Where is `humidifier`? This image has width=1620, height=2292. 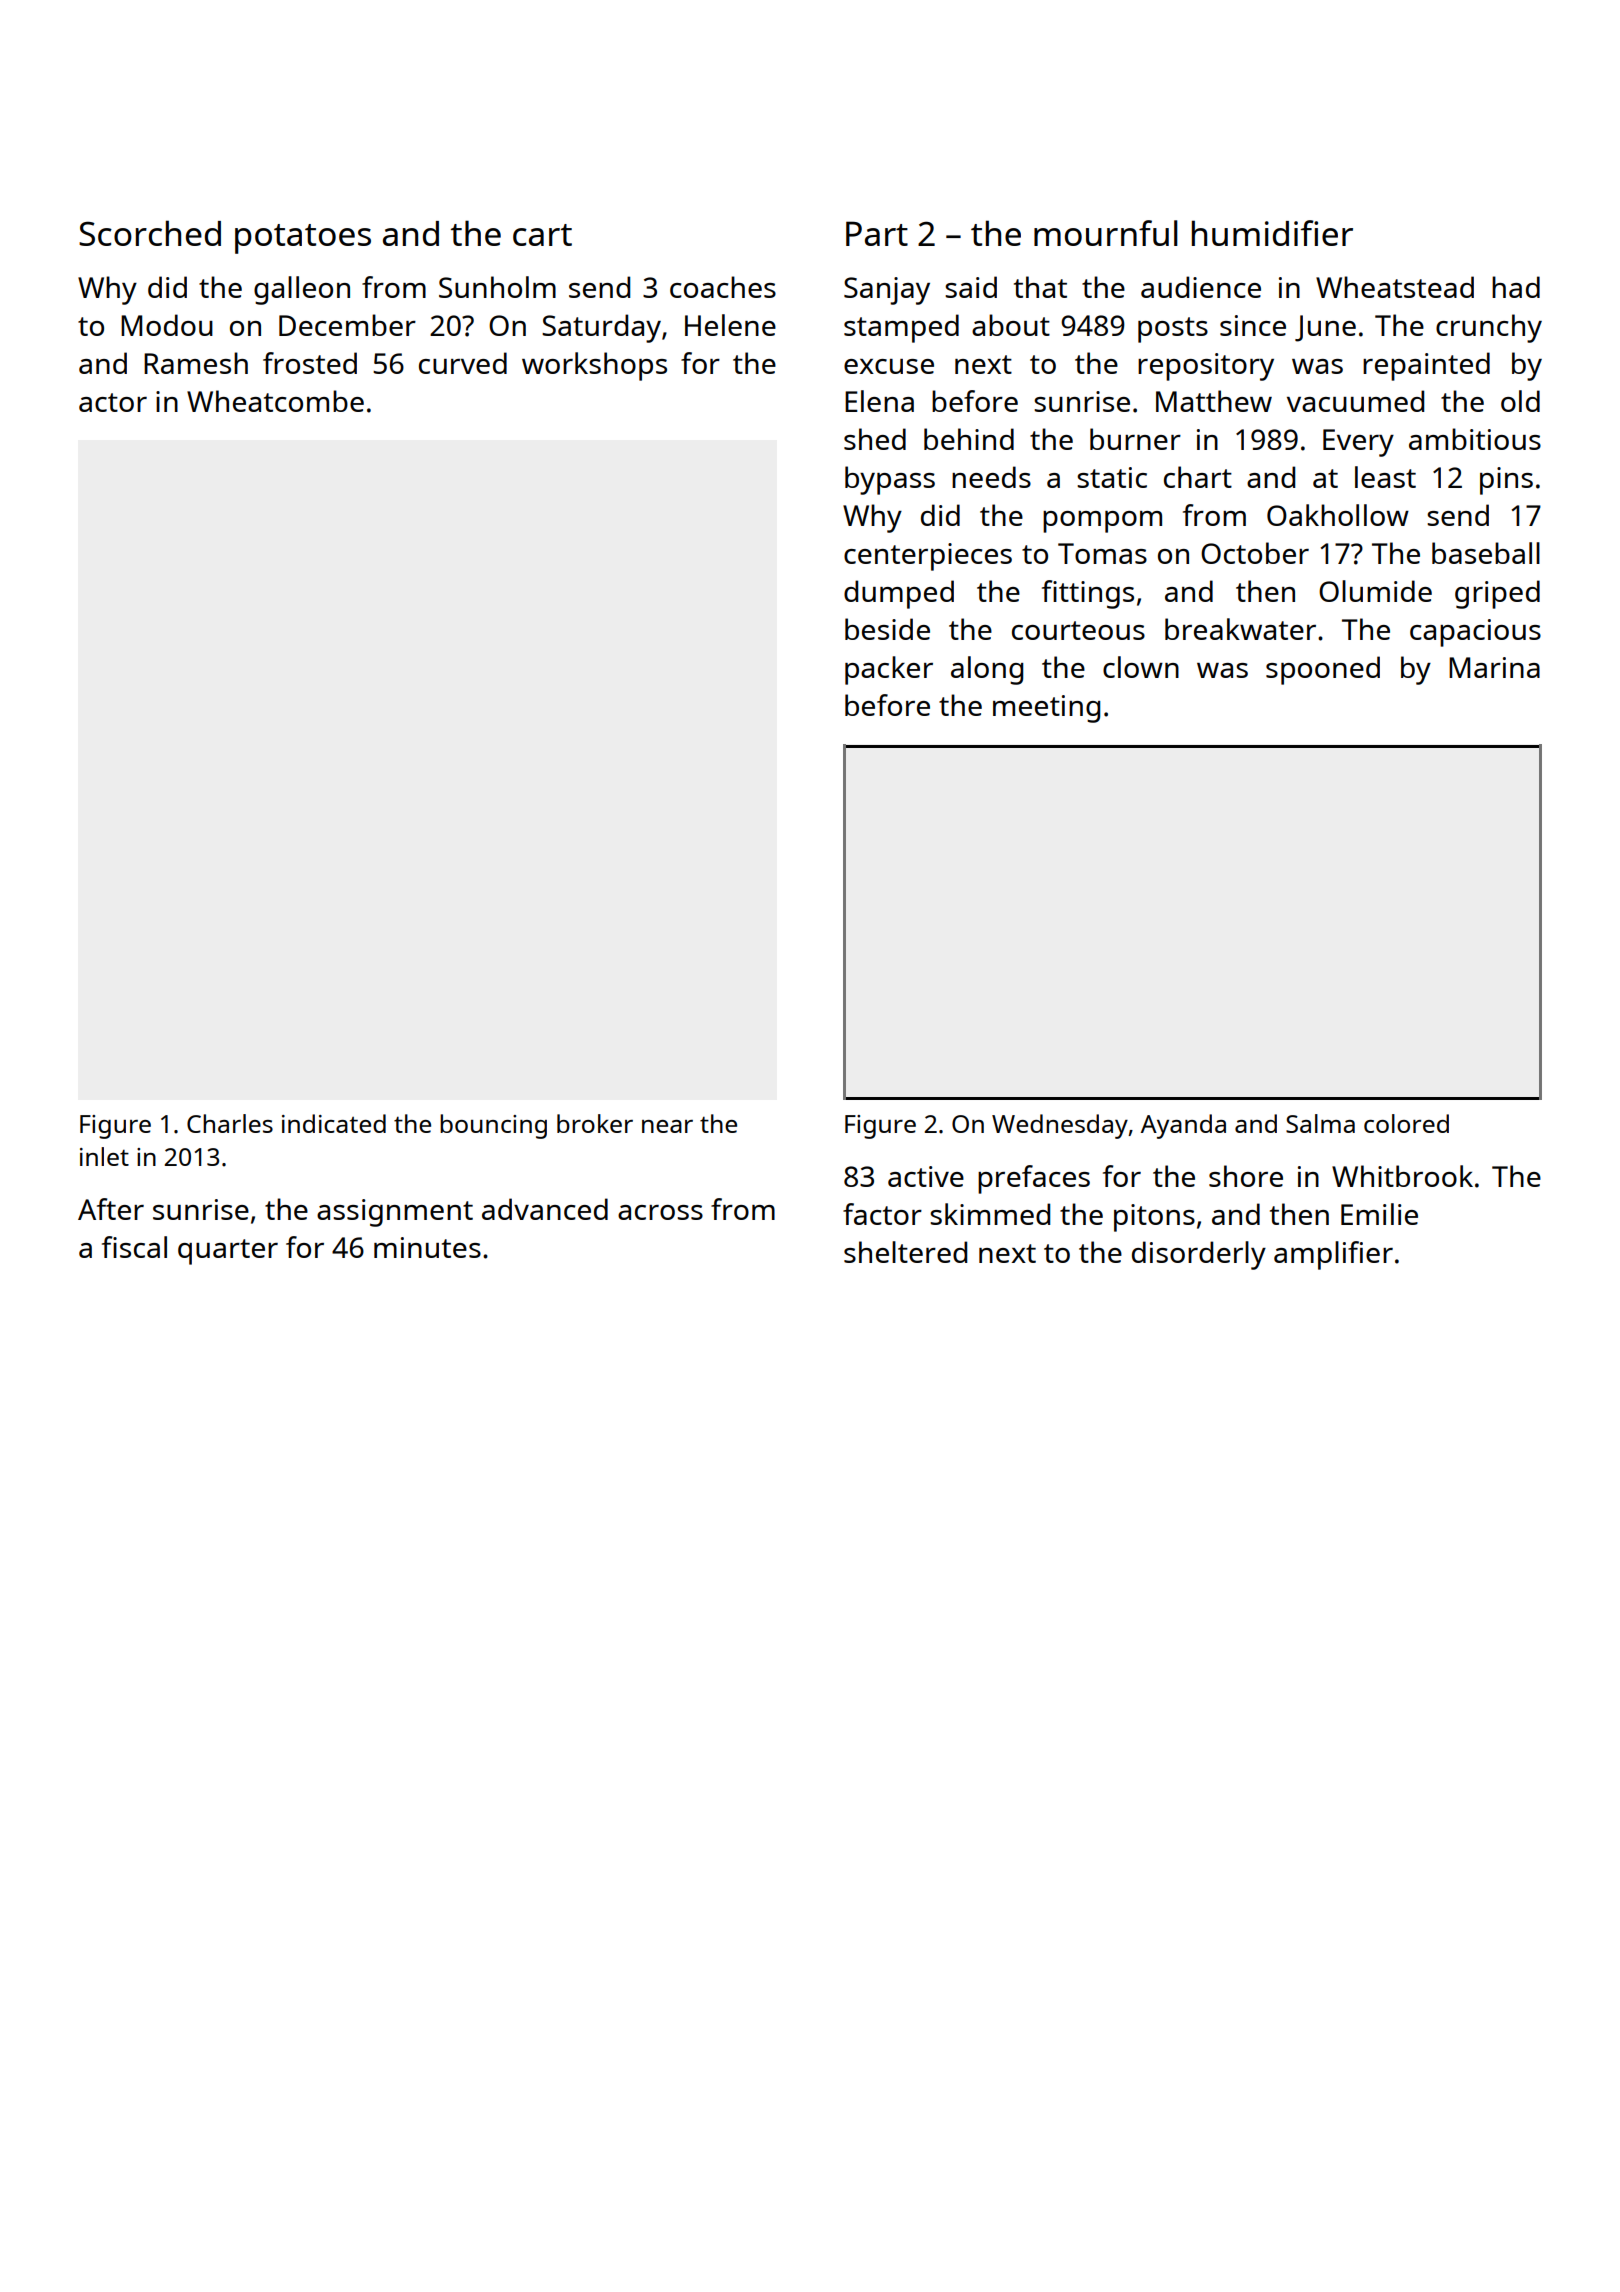
humidifier is located at coordinates (1272, 233).
